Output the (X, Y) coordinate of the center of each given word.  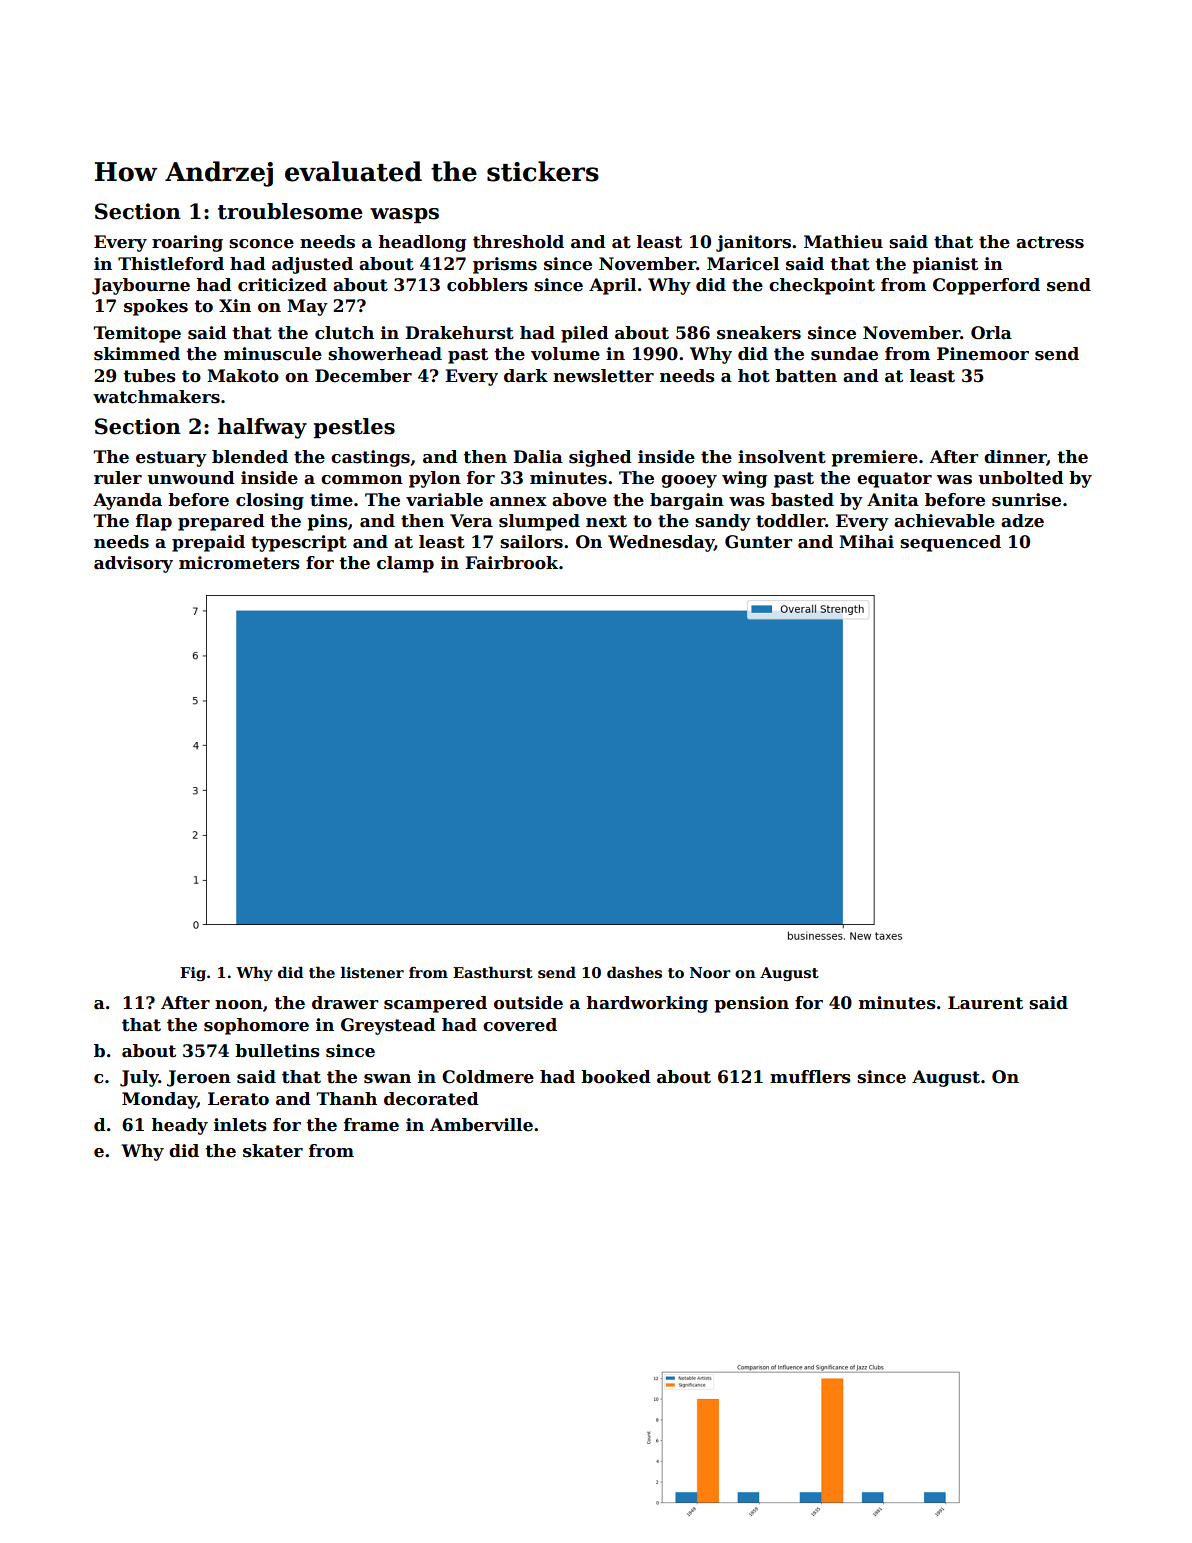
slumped (539, 522)
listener (372, 972)
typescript (299, 543)
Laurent (985, 1003)
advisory (133, 564)
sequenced (950, 543)
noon (239, 1005)
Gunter (758, 542)
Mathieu (843, 242)
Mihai (866, 542)
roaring (187, 243)
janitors (753, 243)
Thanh (347, 1099)
